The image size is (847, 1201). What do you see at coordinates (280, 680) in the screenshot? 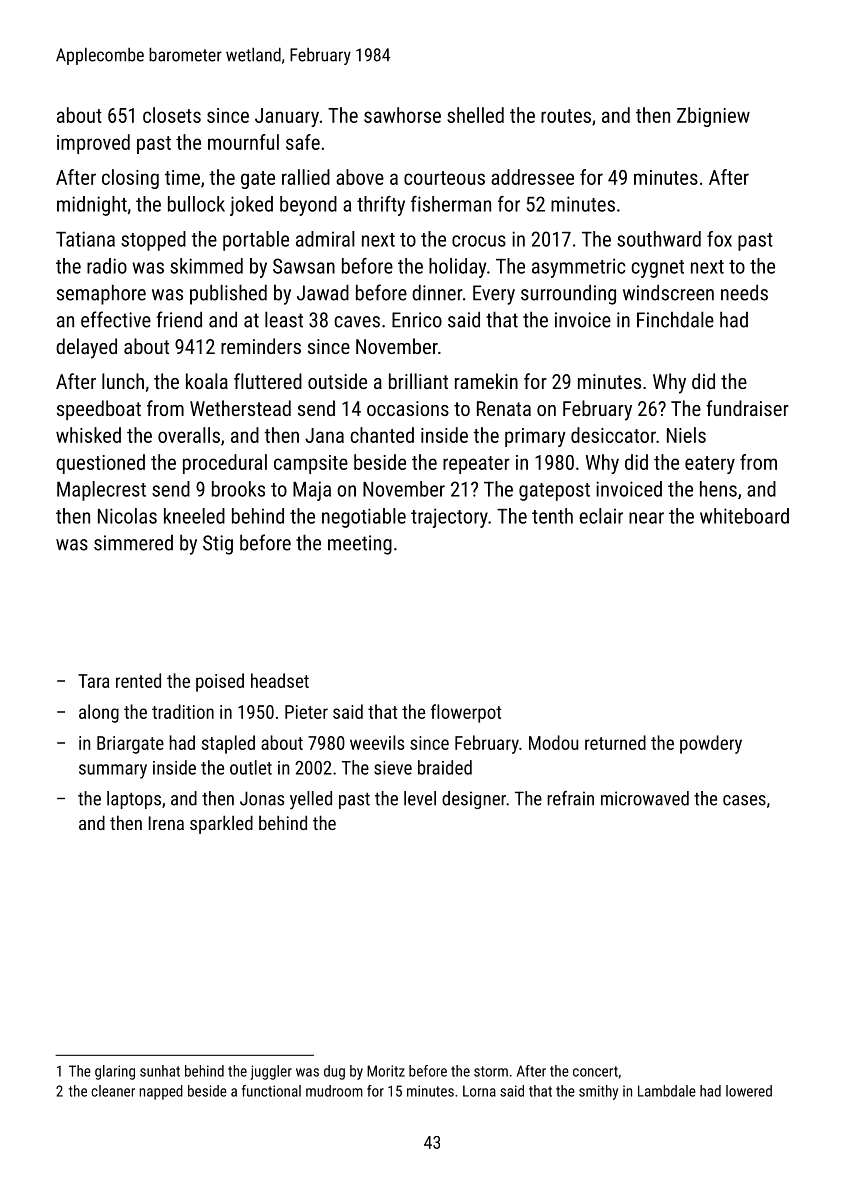
I see `headset` at bounding box center [280, 680].
